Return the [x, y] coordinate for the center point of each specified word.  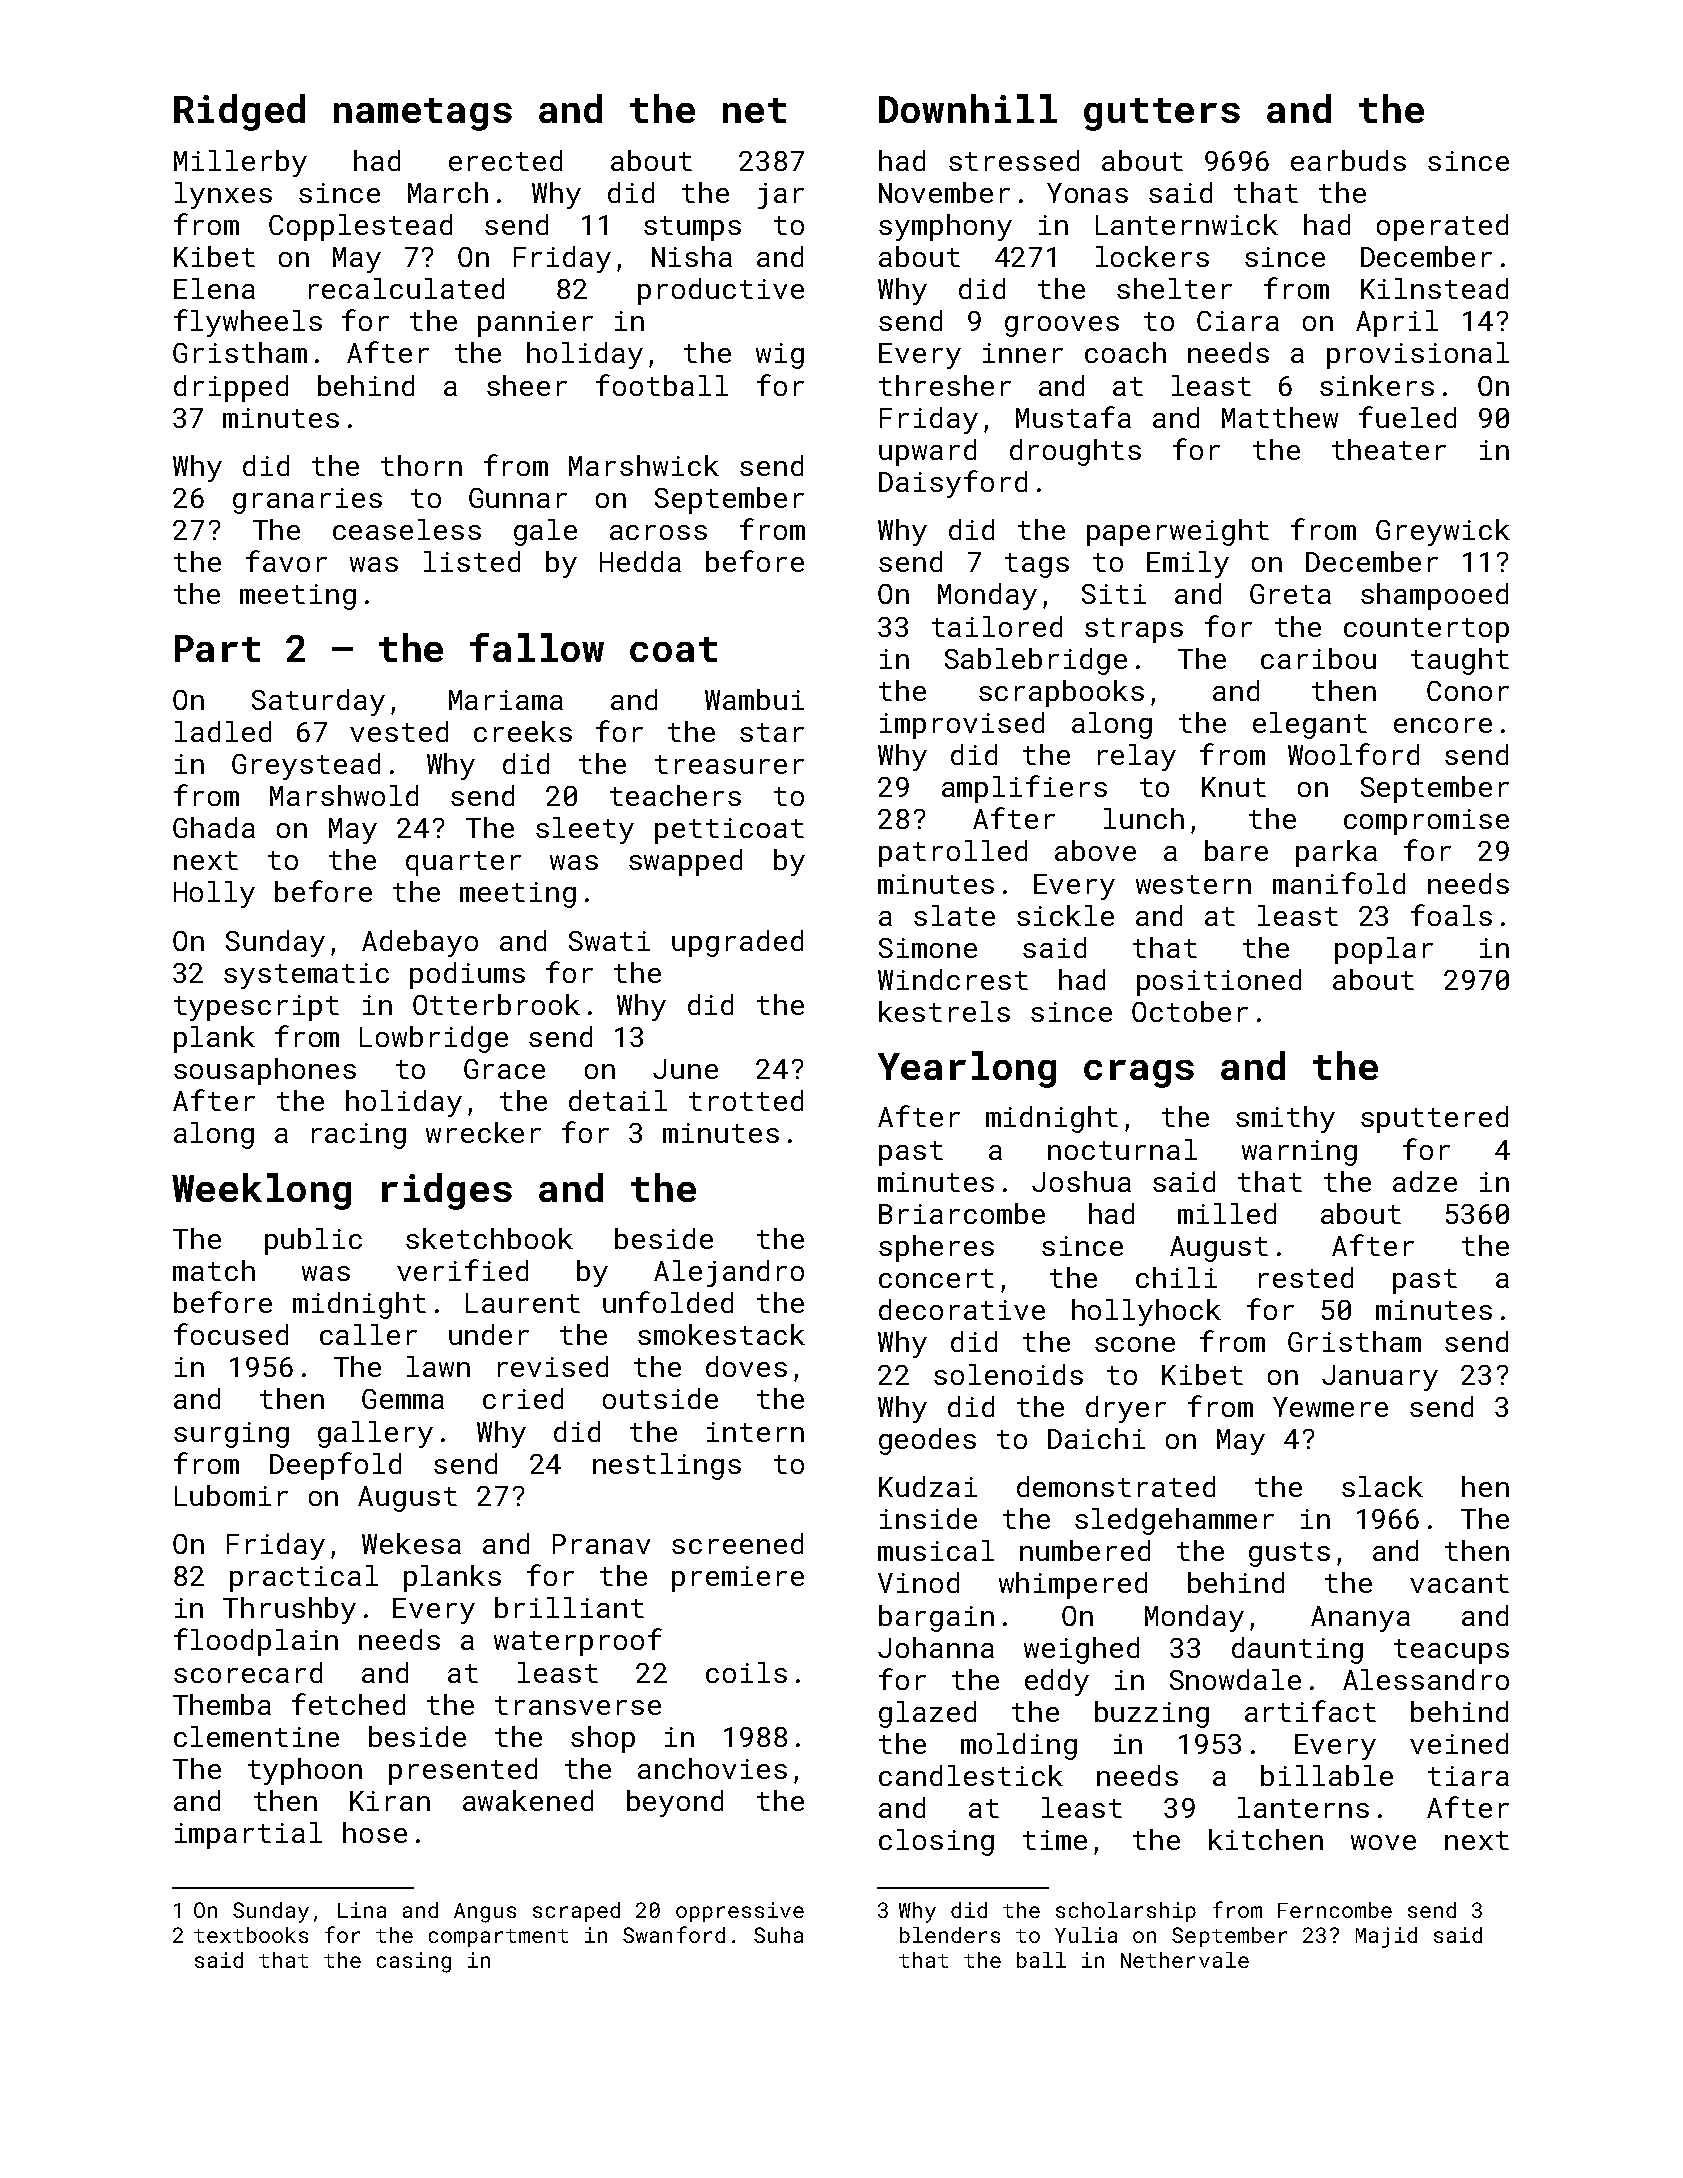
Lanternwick [1187, 224]
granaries [307, 501]
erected [505, 160]
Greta [1290, 594]
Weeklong [261, 1191]
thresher [945, 385]
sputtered [1434, 1119]
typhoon [305, 1771]
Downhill [968, 108]
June [685, 1069]
